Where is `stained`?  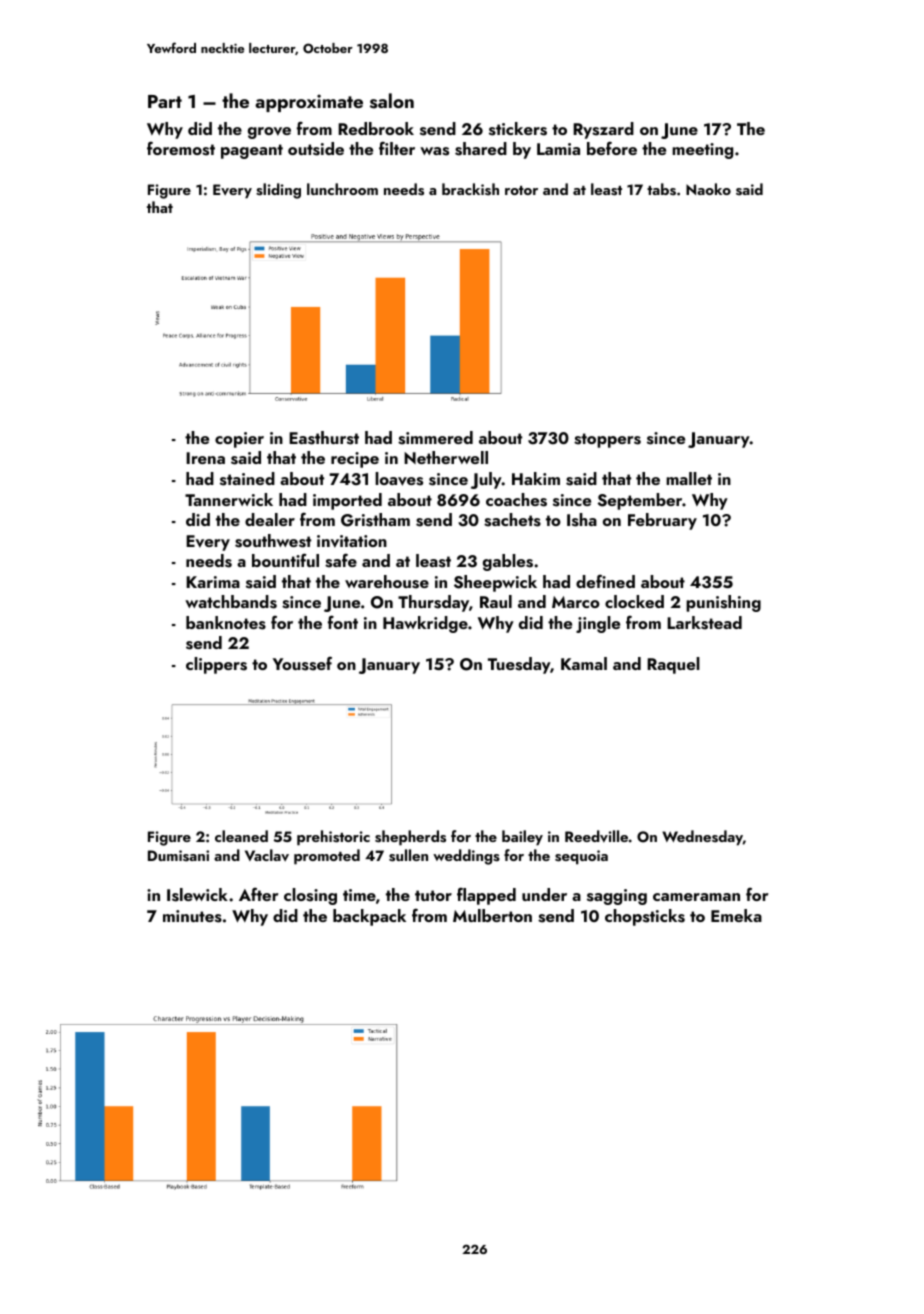 stained is located at coordinates (247, 479).
